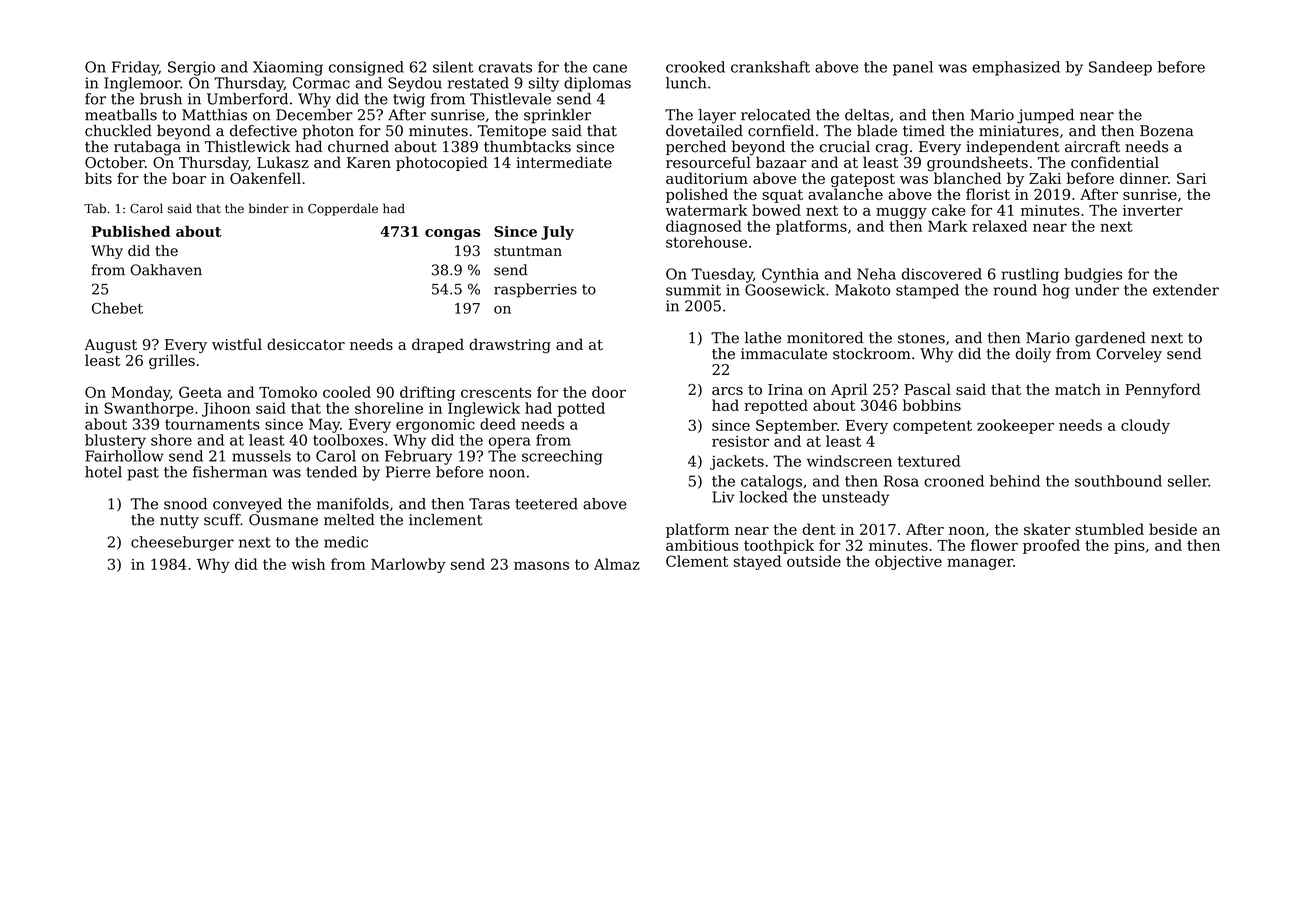 The height and width of the screenshot is (924, 1308). I want to click on nutty, so click(179, 522).
